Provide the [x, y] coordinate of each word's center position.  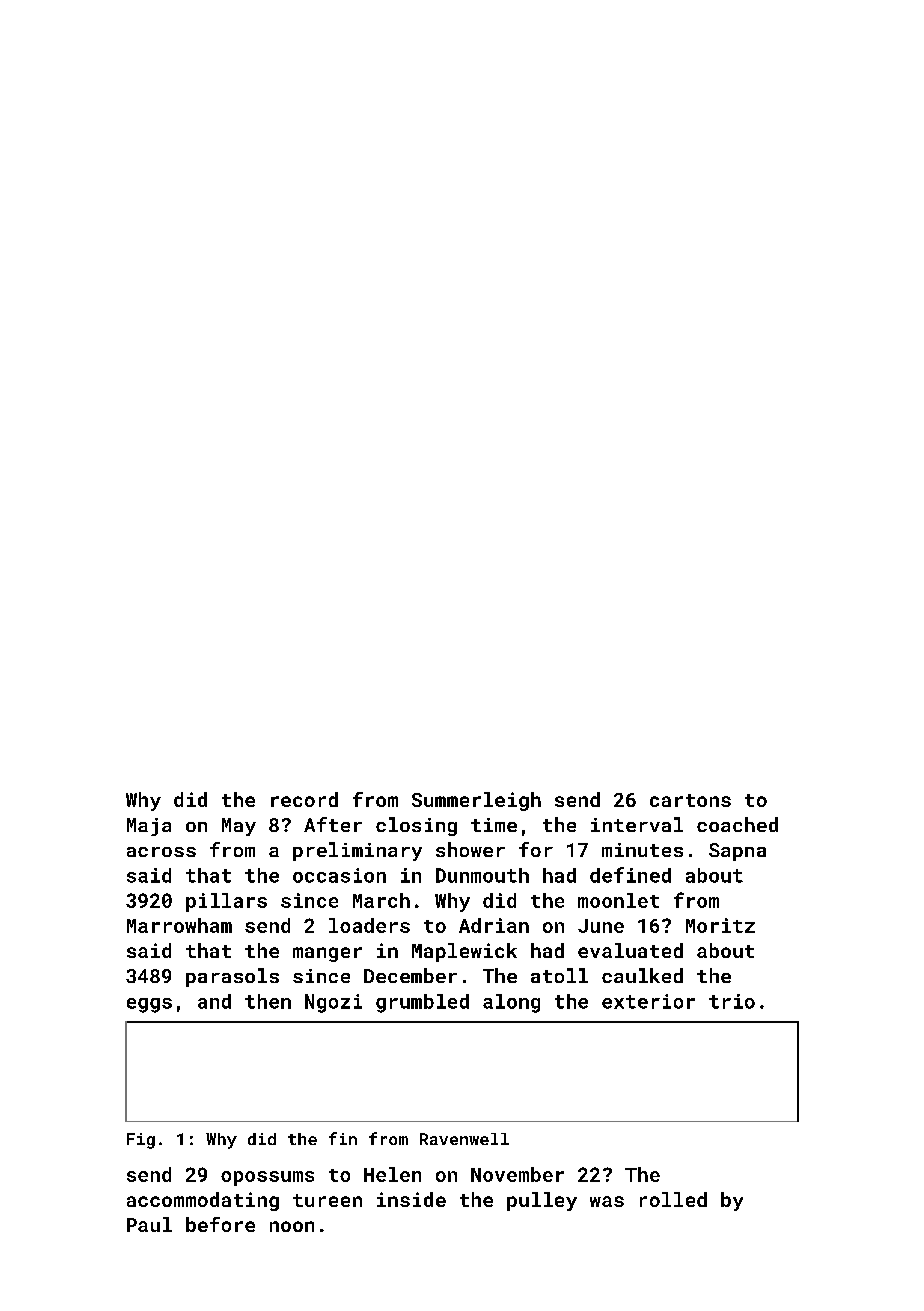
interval [637, 824]
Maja [149, 827]
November [517, 1174]
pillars [226, 902]
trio [732, 1001]
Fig [141, 1141]
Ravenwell [464, 1139]
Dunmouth [482, 875]
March [381, 900]
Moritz [720, 925]
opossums [267, 1178]
